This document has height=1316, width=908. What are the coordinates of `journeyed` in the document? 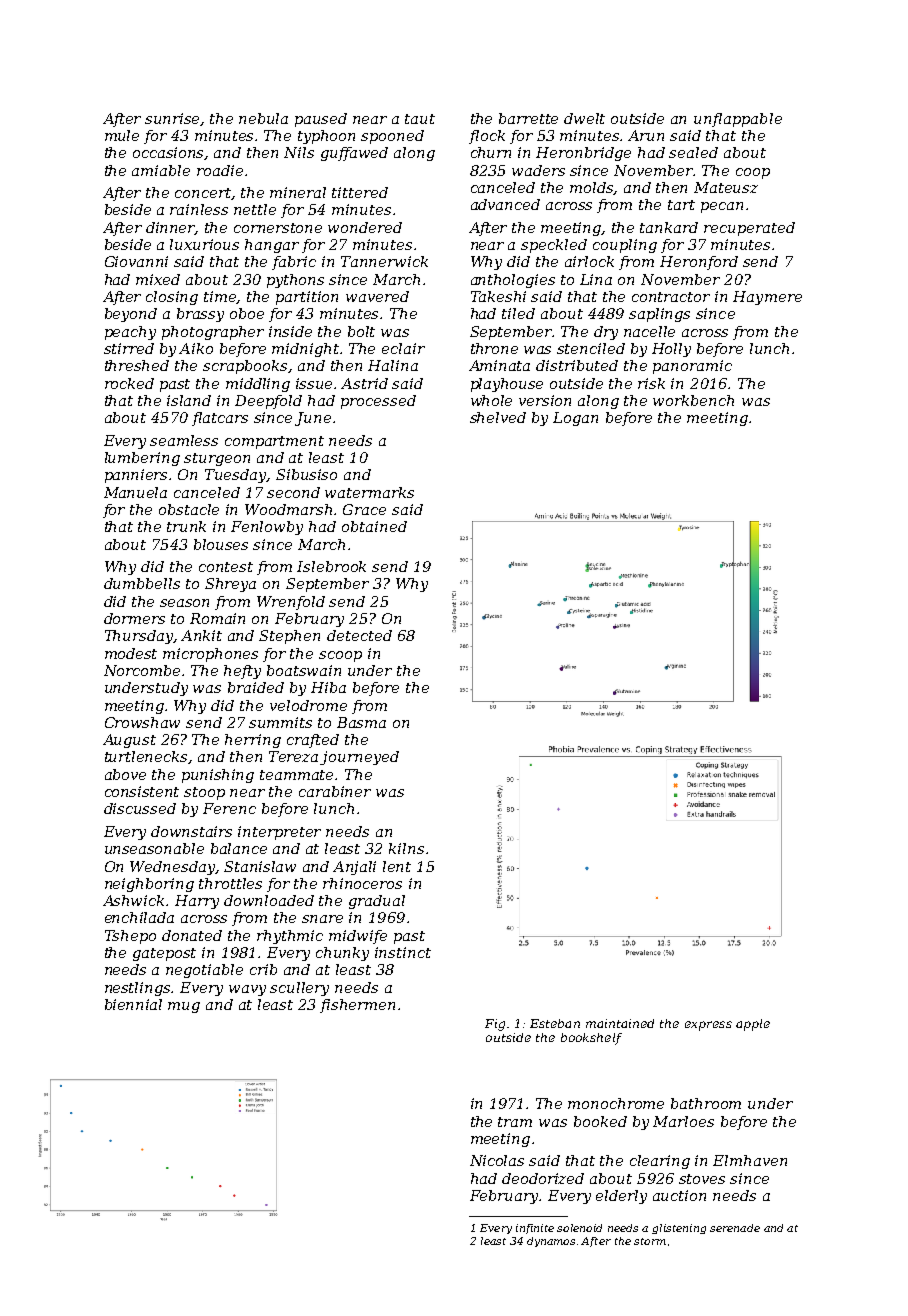 It's located at (359, 758).
